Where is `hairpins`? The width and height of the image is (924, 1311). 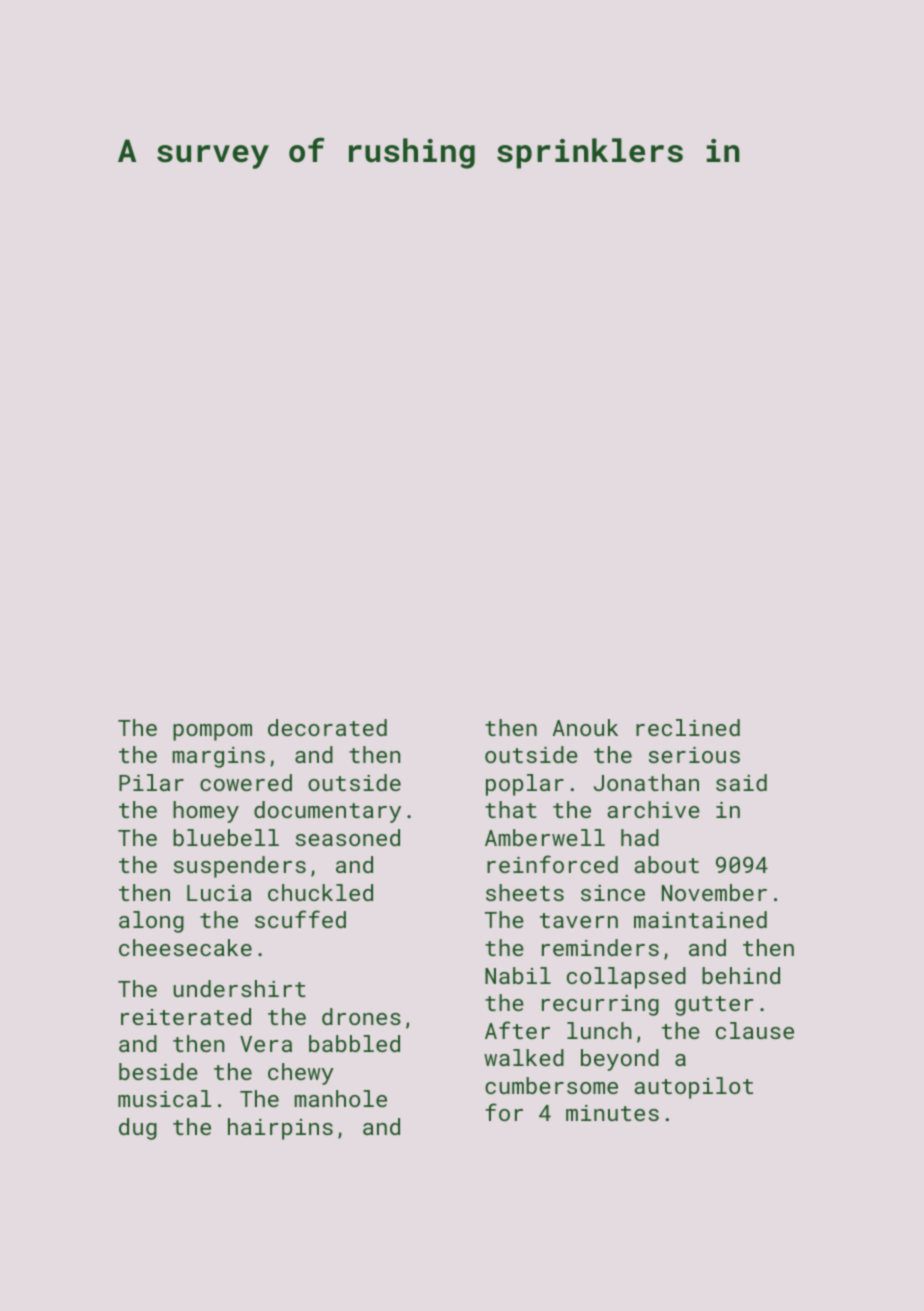
hairpins is located at coordinates (280, 1129).
